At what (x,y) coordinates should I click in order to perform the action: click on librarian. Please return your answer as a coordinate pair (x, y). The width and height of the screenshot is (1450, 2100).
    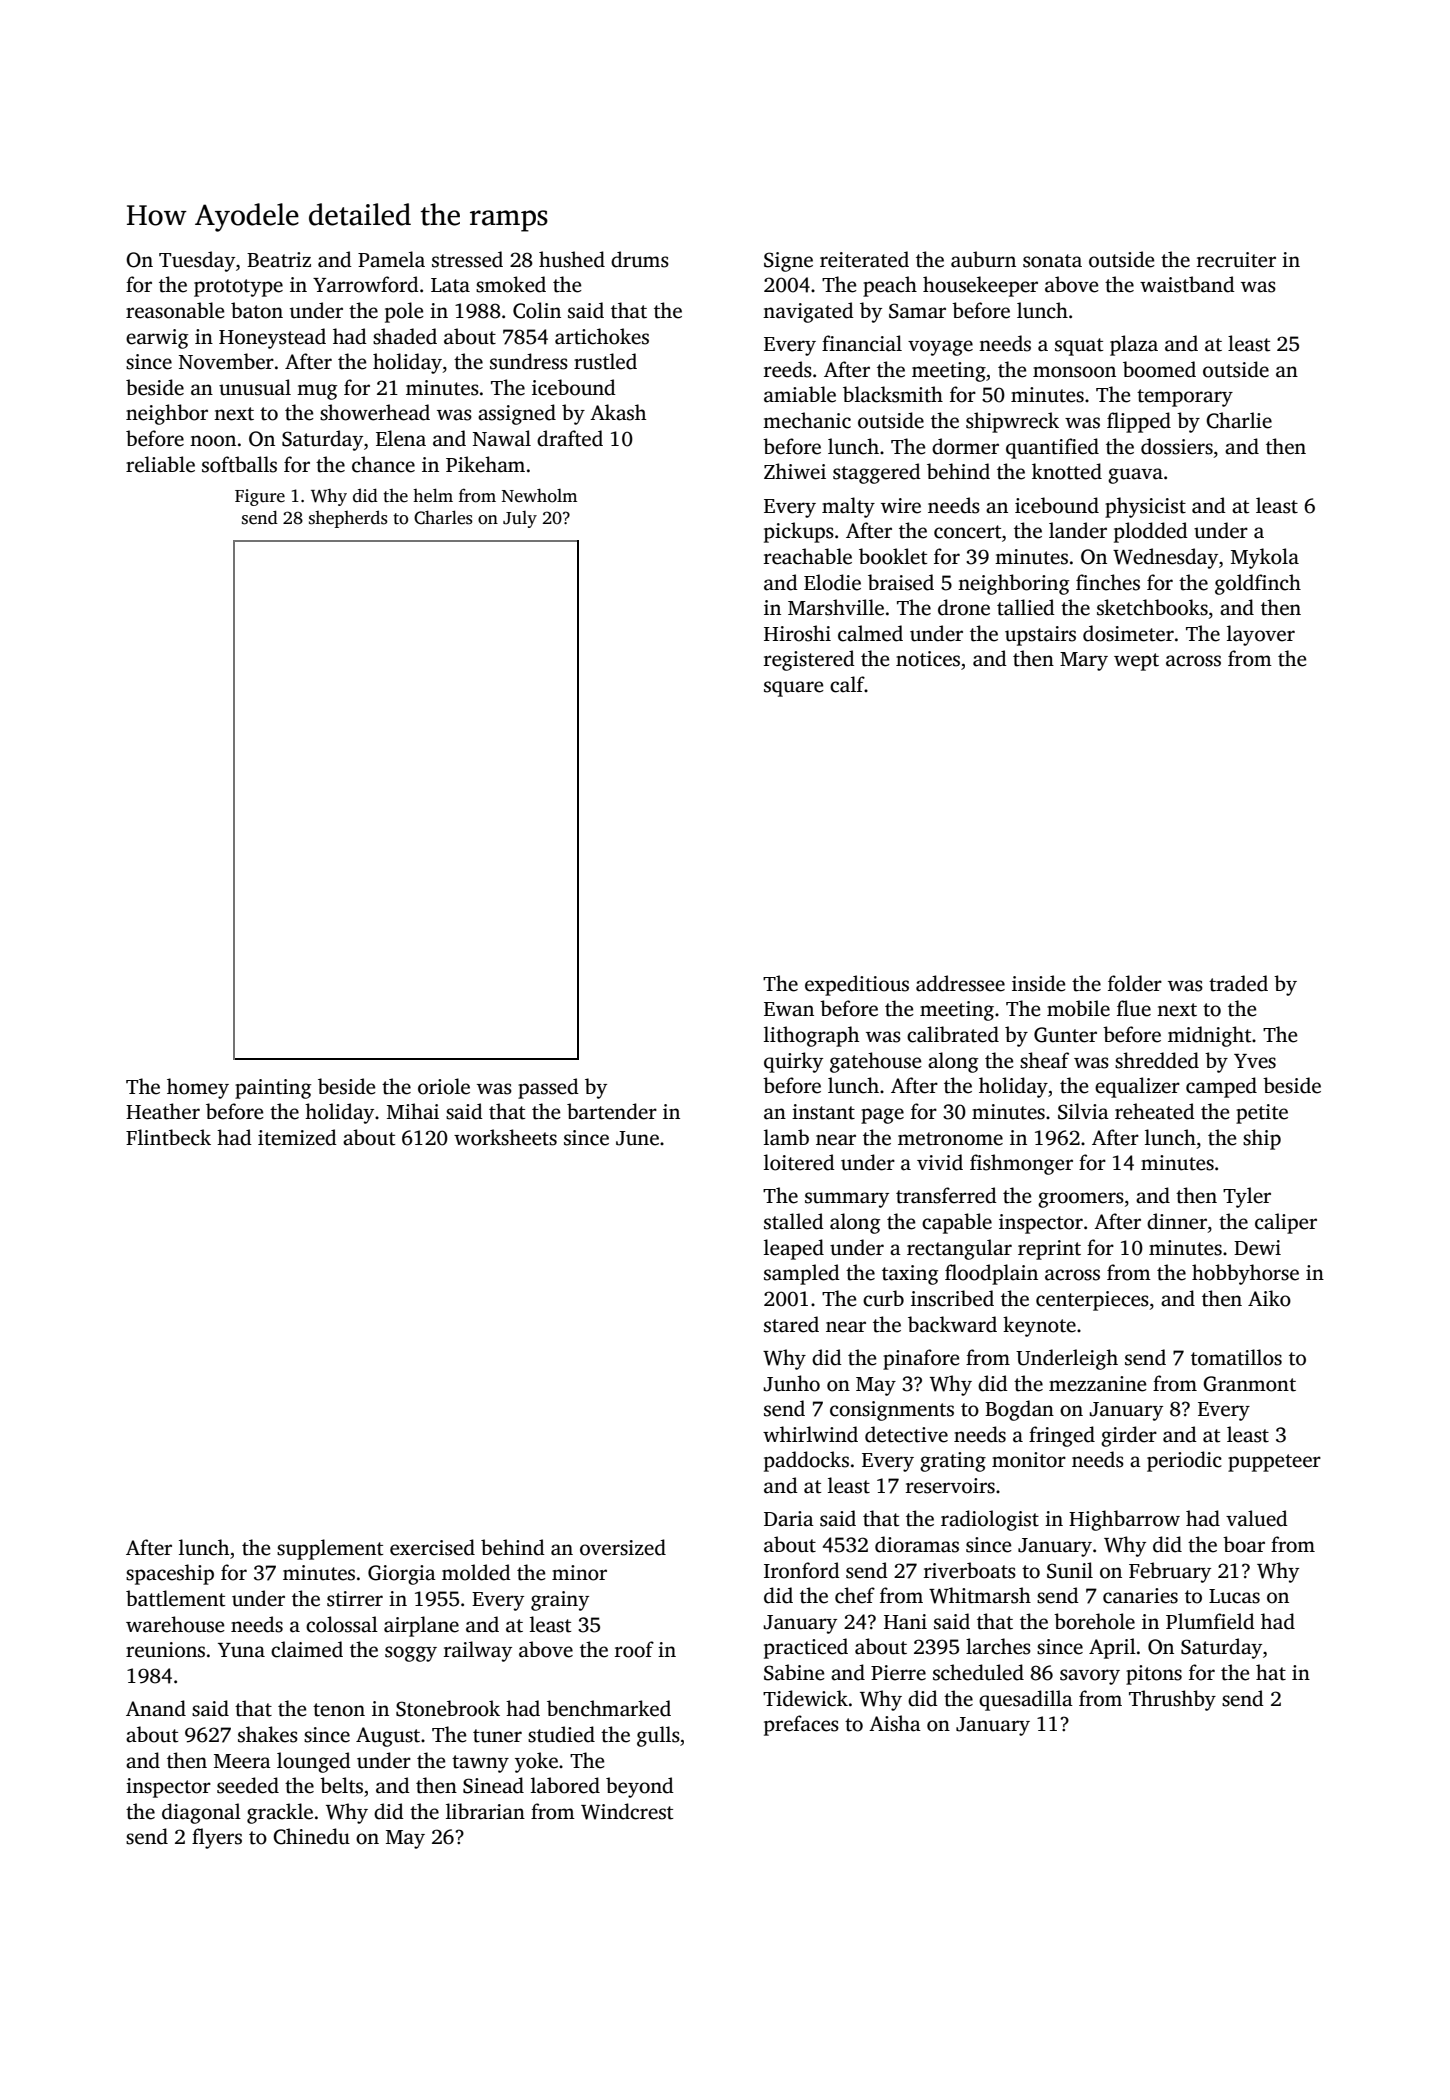
    Looking at the image, I should click on (485, 1811).
